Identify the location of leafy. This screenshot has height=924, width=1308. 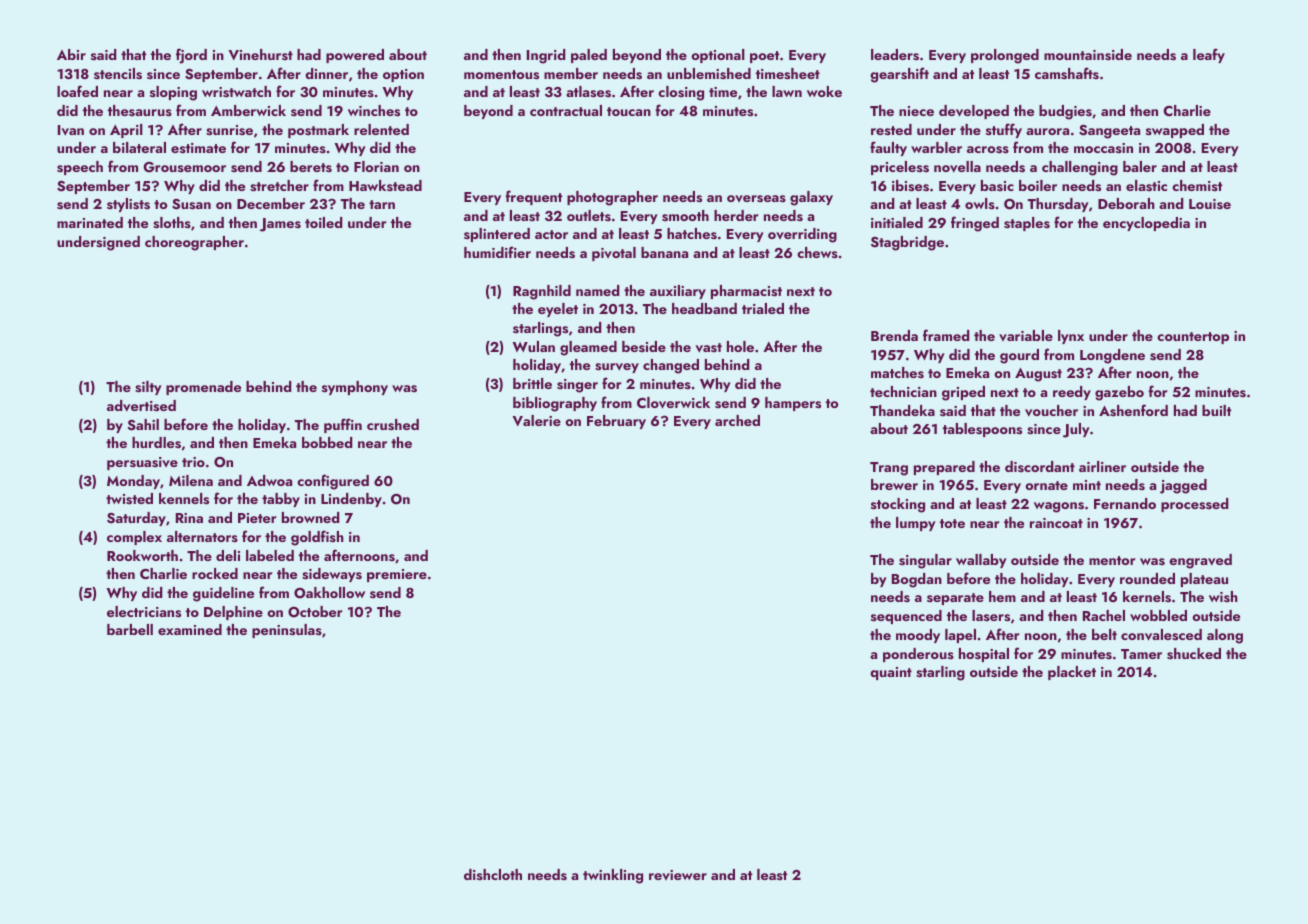
(1209, 55).
